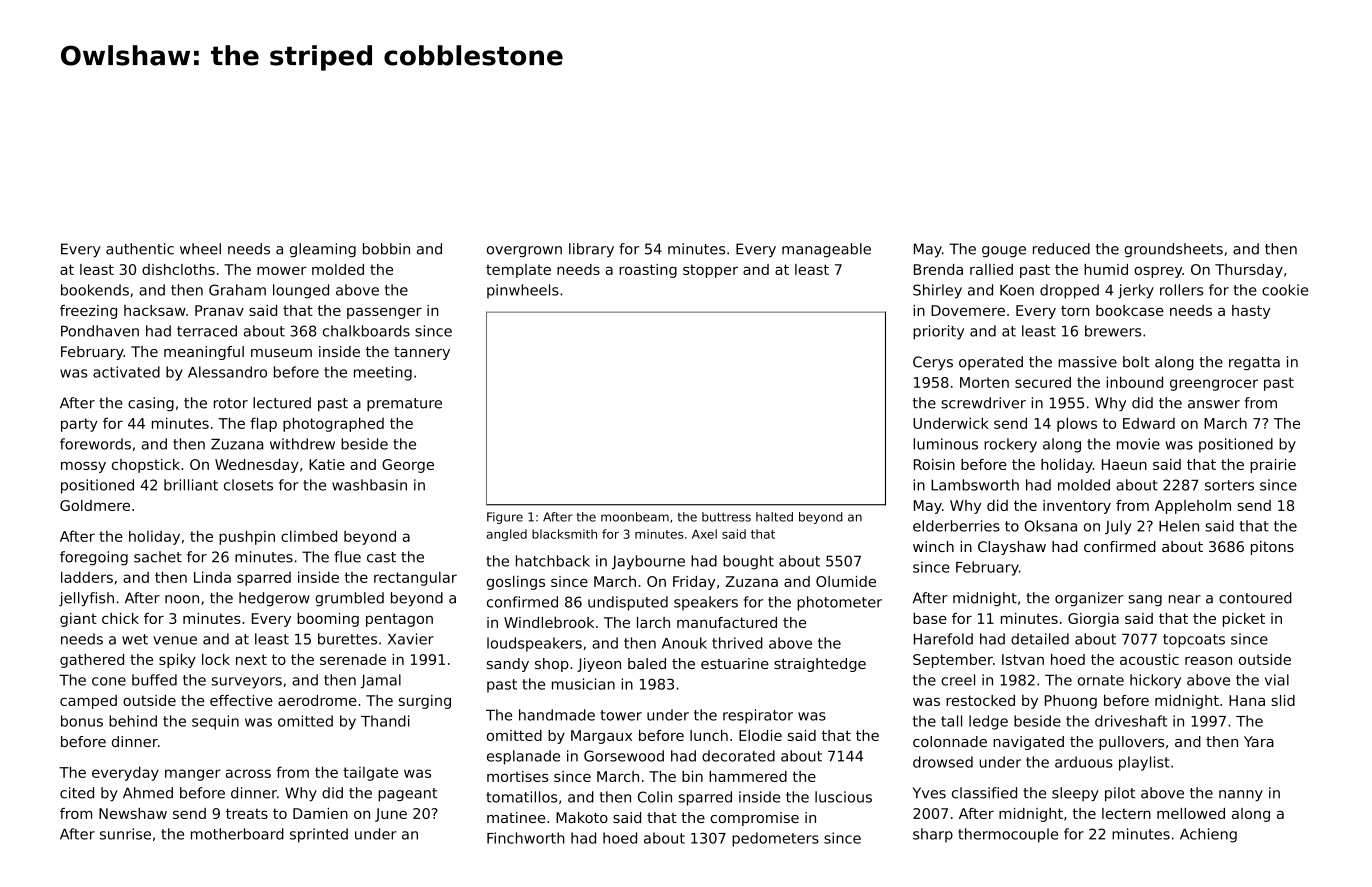  Describe the element at coordinates (983, 403) in the screenshot. I see `screwdriver` at that location.
